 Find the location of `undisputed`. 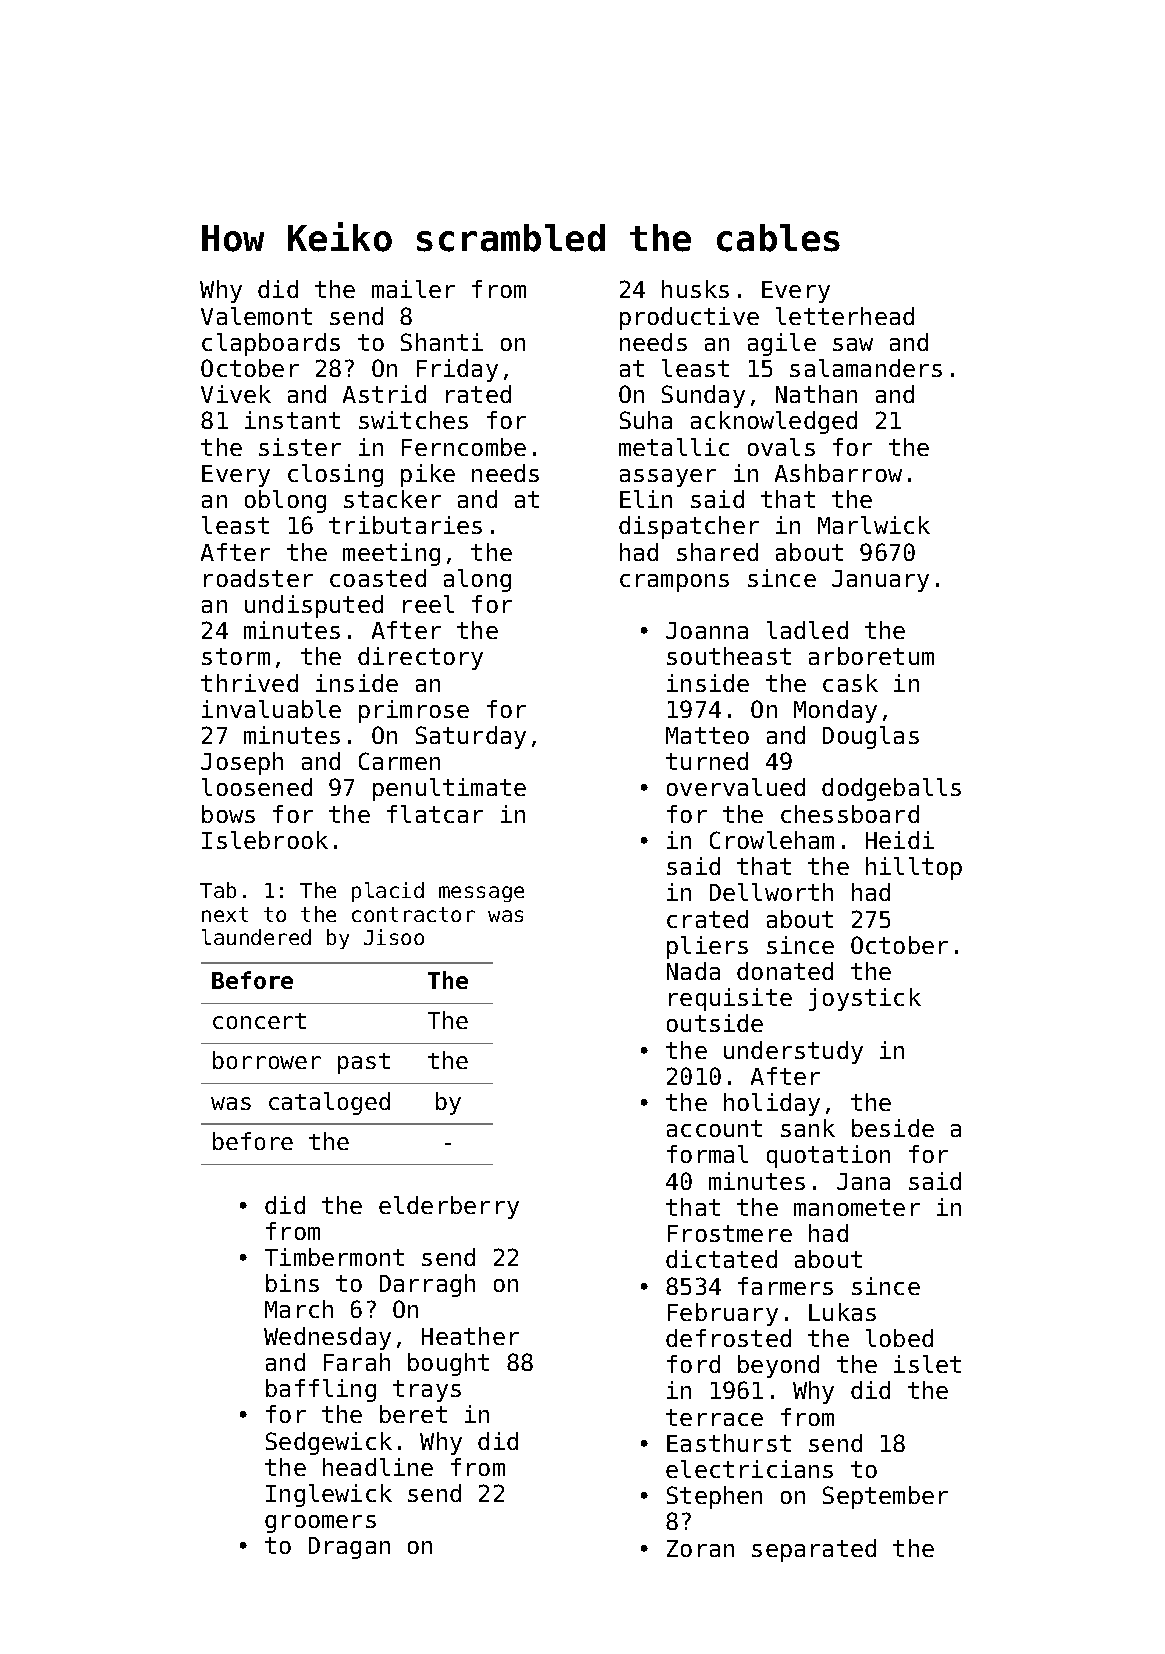

undisputed is located at coordinates (314, 606).
